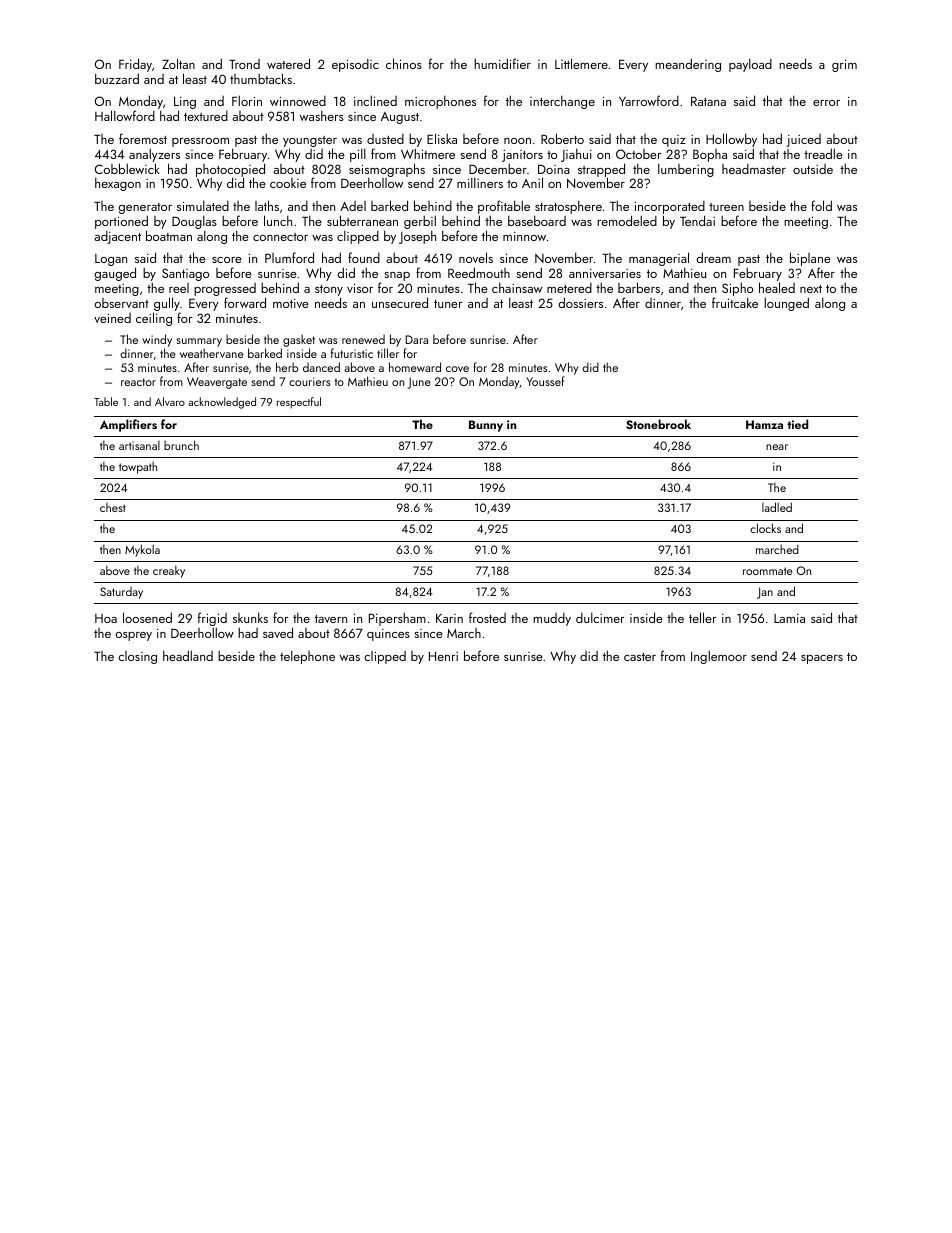 Image resolution: width=952 pixels, height=1233 pixels. Describe the element at coordinates (227, 260) in the screenshot. I see `score` at that location.
